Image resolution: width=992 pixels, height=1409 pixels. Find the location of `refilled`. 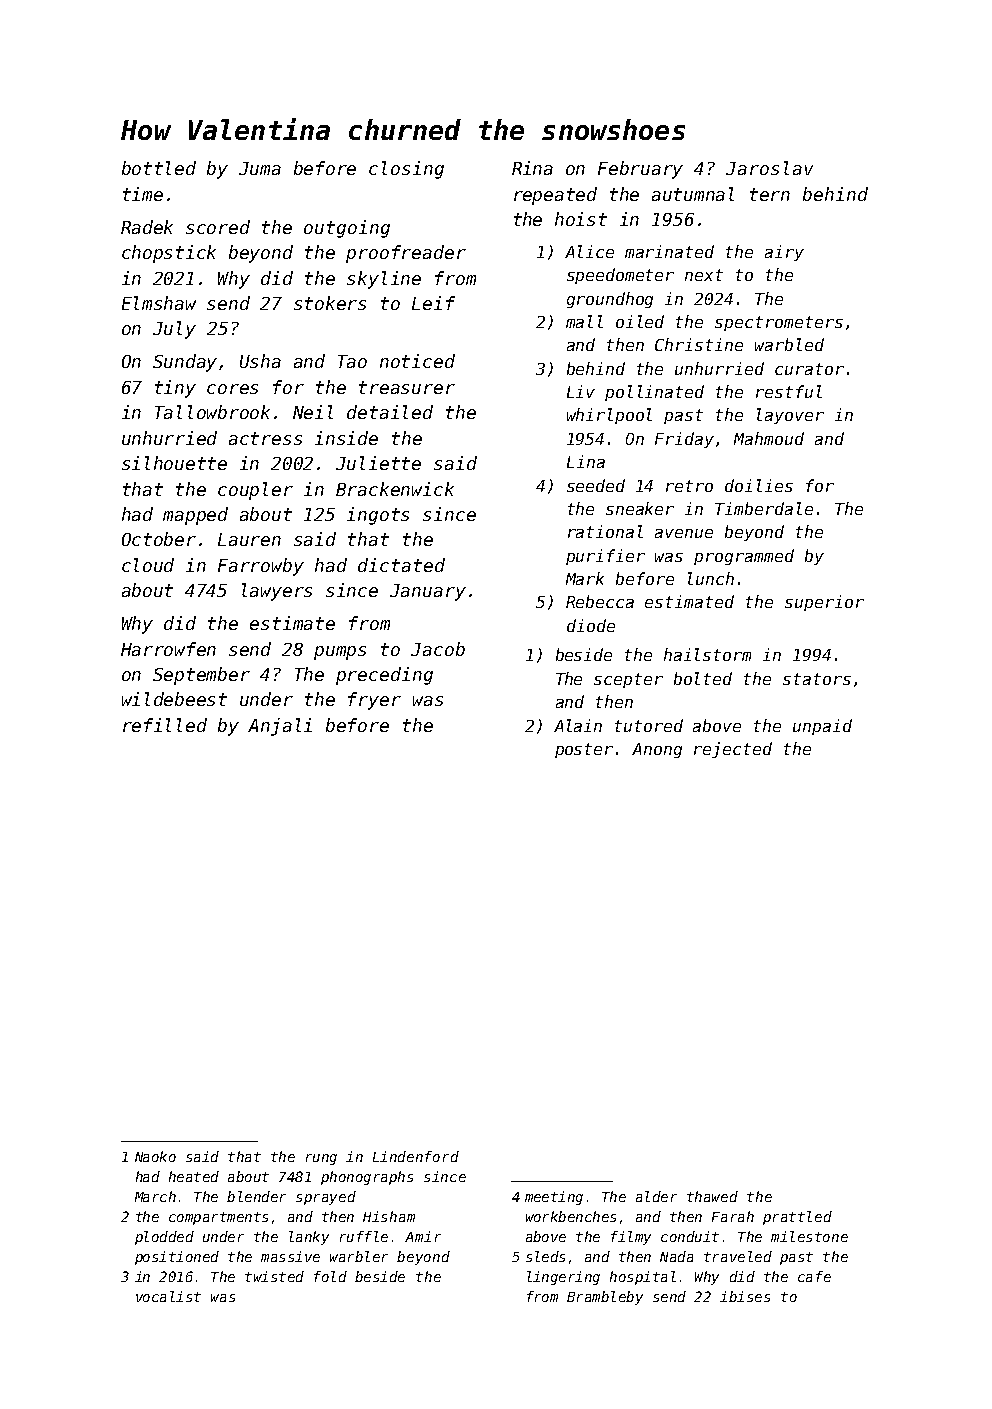

refilled is located at coordinates (165, 725).
